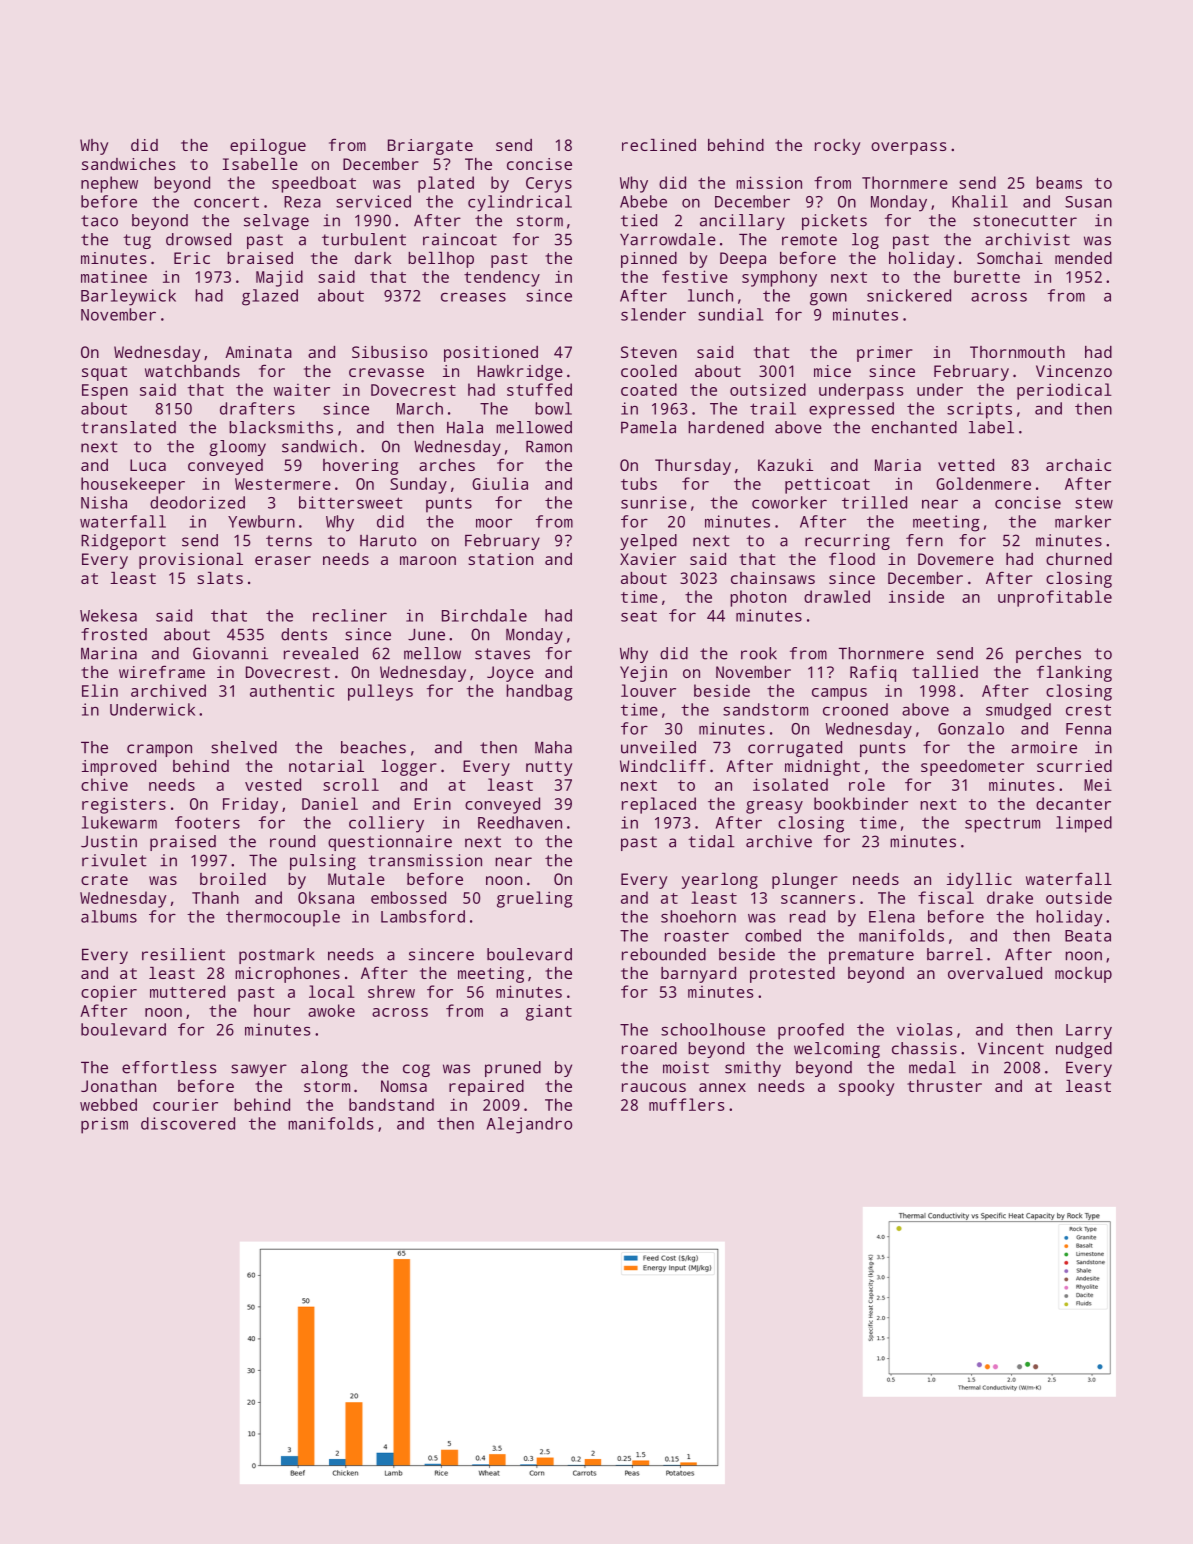  Describe the element at coordinates (779, 278) in the page. I see `symphony` at that location.
